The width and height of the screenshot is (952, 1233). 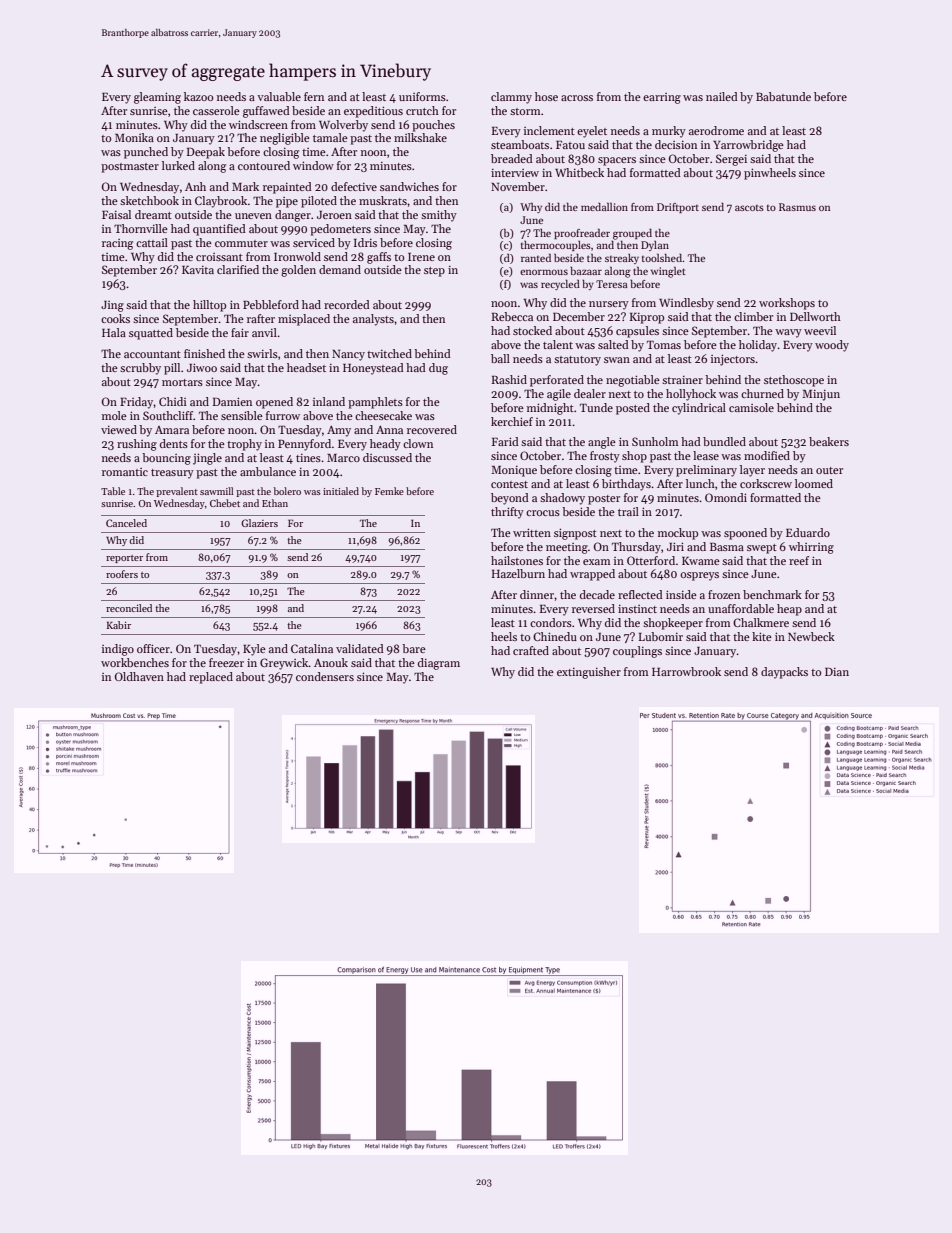 I want to click on Rashid, so click(x=509, y=379).
